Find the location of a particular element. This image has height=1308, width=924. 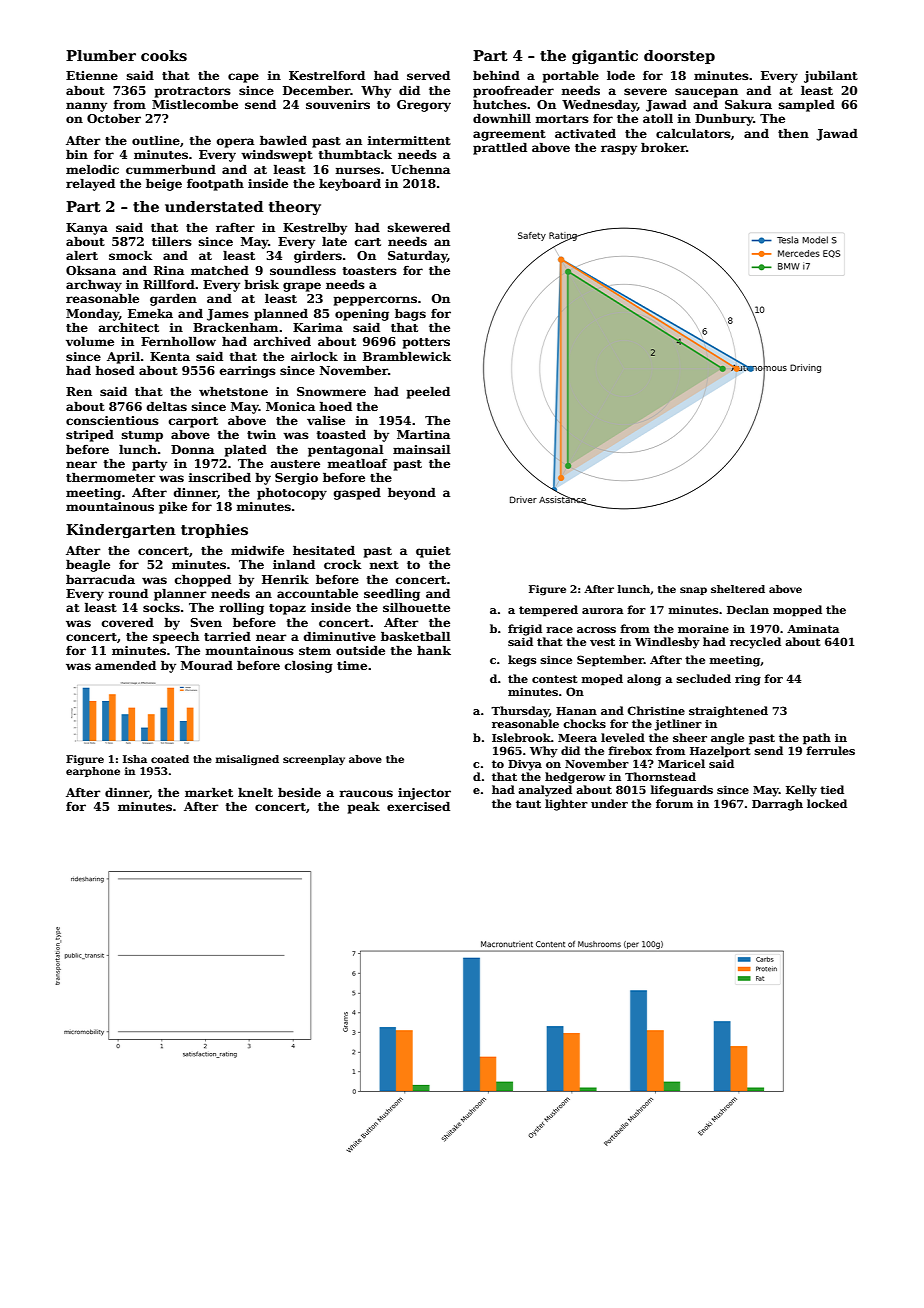

Mistlecombe is located at coordinates (195, 104).
